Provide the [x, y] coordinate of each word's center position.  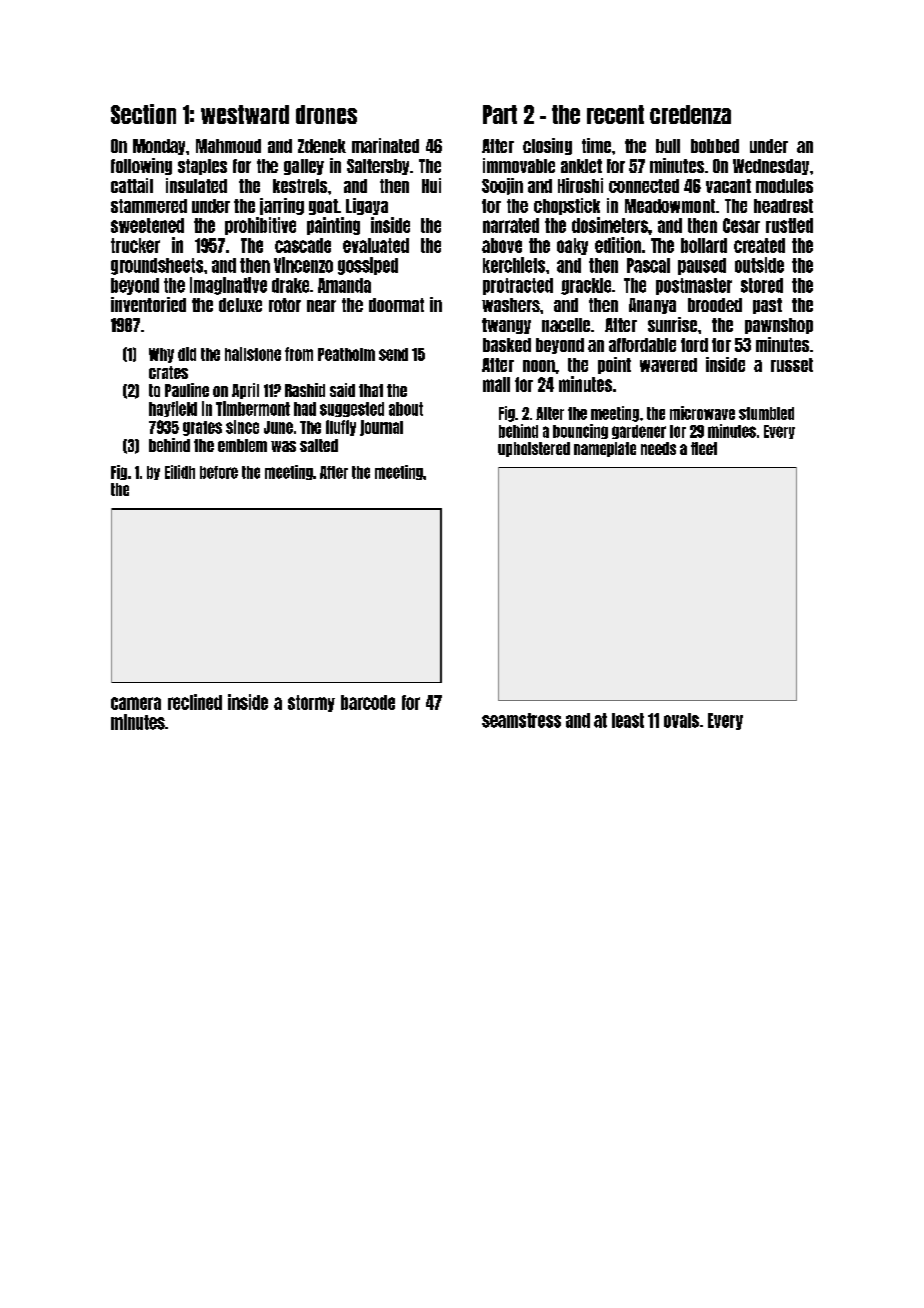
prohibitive [260, 226]
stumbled [766, 413]
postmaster [694, 286]
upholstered [534, 449]
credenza [690, 114]
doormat [396, 305]
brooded [715, 305]
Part [500, 114]
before [219, 472]
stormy [311, 703]
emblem [242, 445]
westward [245, 114]
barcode [368, 702]
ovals [681, 720]
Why [161, 355]
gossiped [368, 266]
